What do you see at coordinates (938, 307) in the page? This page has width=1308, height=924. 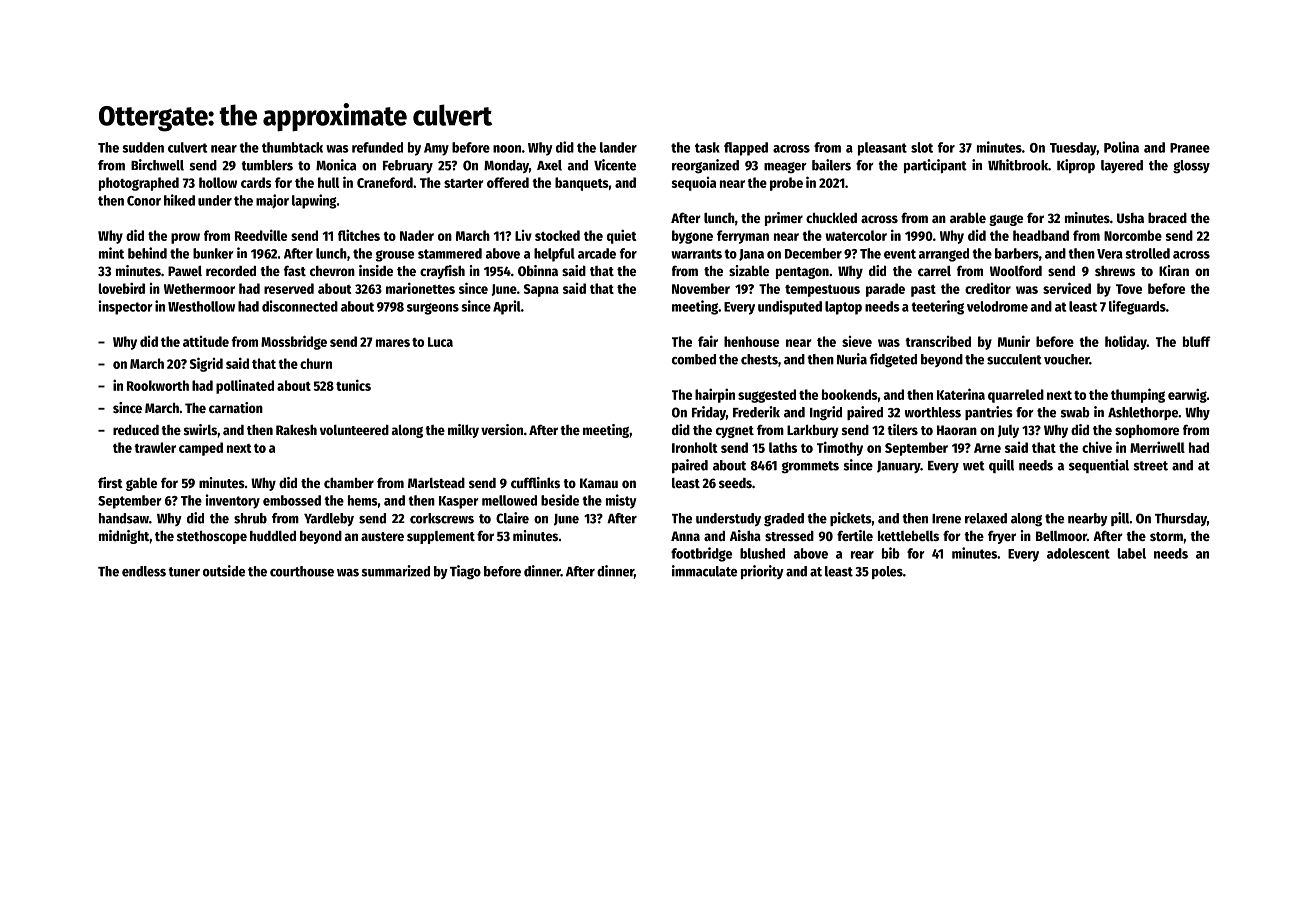 I see `teetering` at bounding box center [938, 307].
